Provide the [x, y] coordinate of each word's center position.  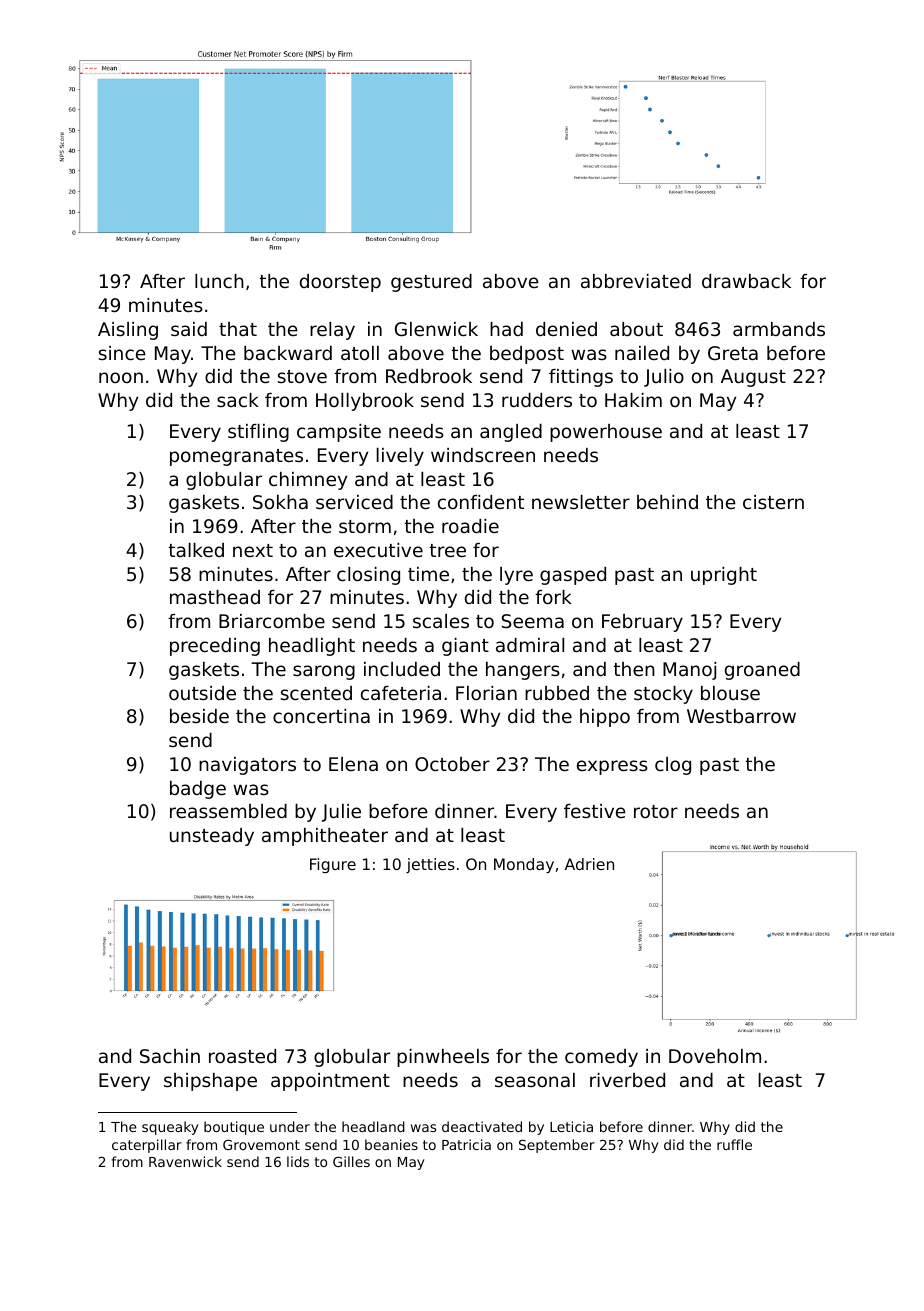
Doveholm [715, 1056]
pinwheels [443, 1058]
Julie [341, 813]
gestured [431, 283]
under [290, 1126]
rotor [656, 811]
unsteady [212, 837]
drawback [746, 281]
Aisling [128, 331]
